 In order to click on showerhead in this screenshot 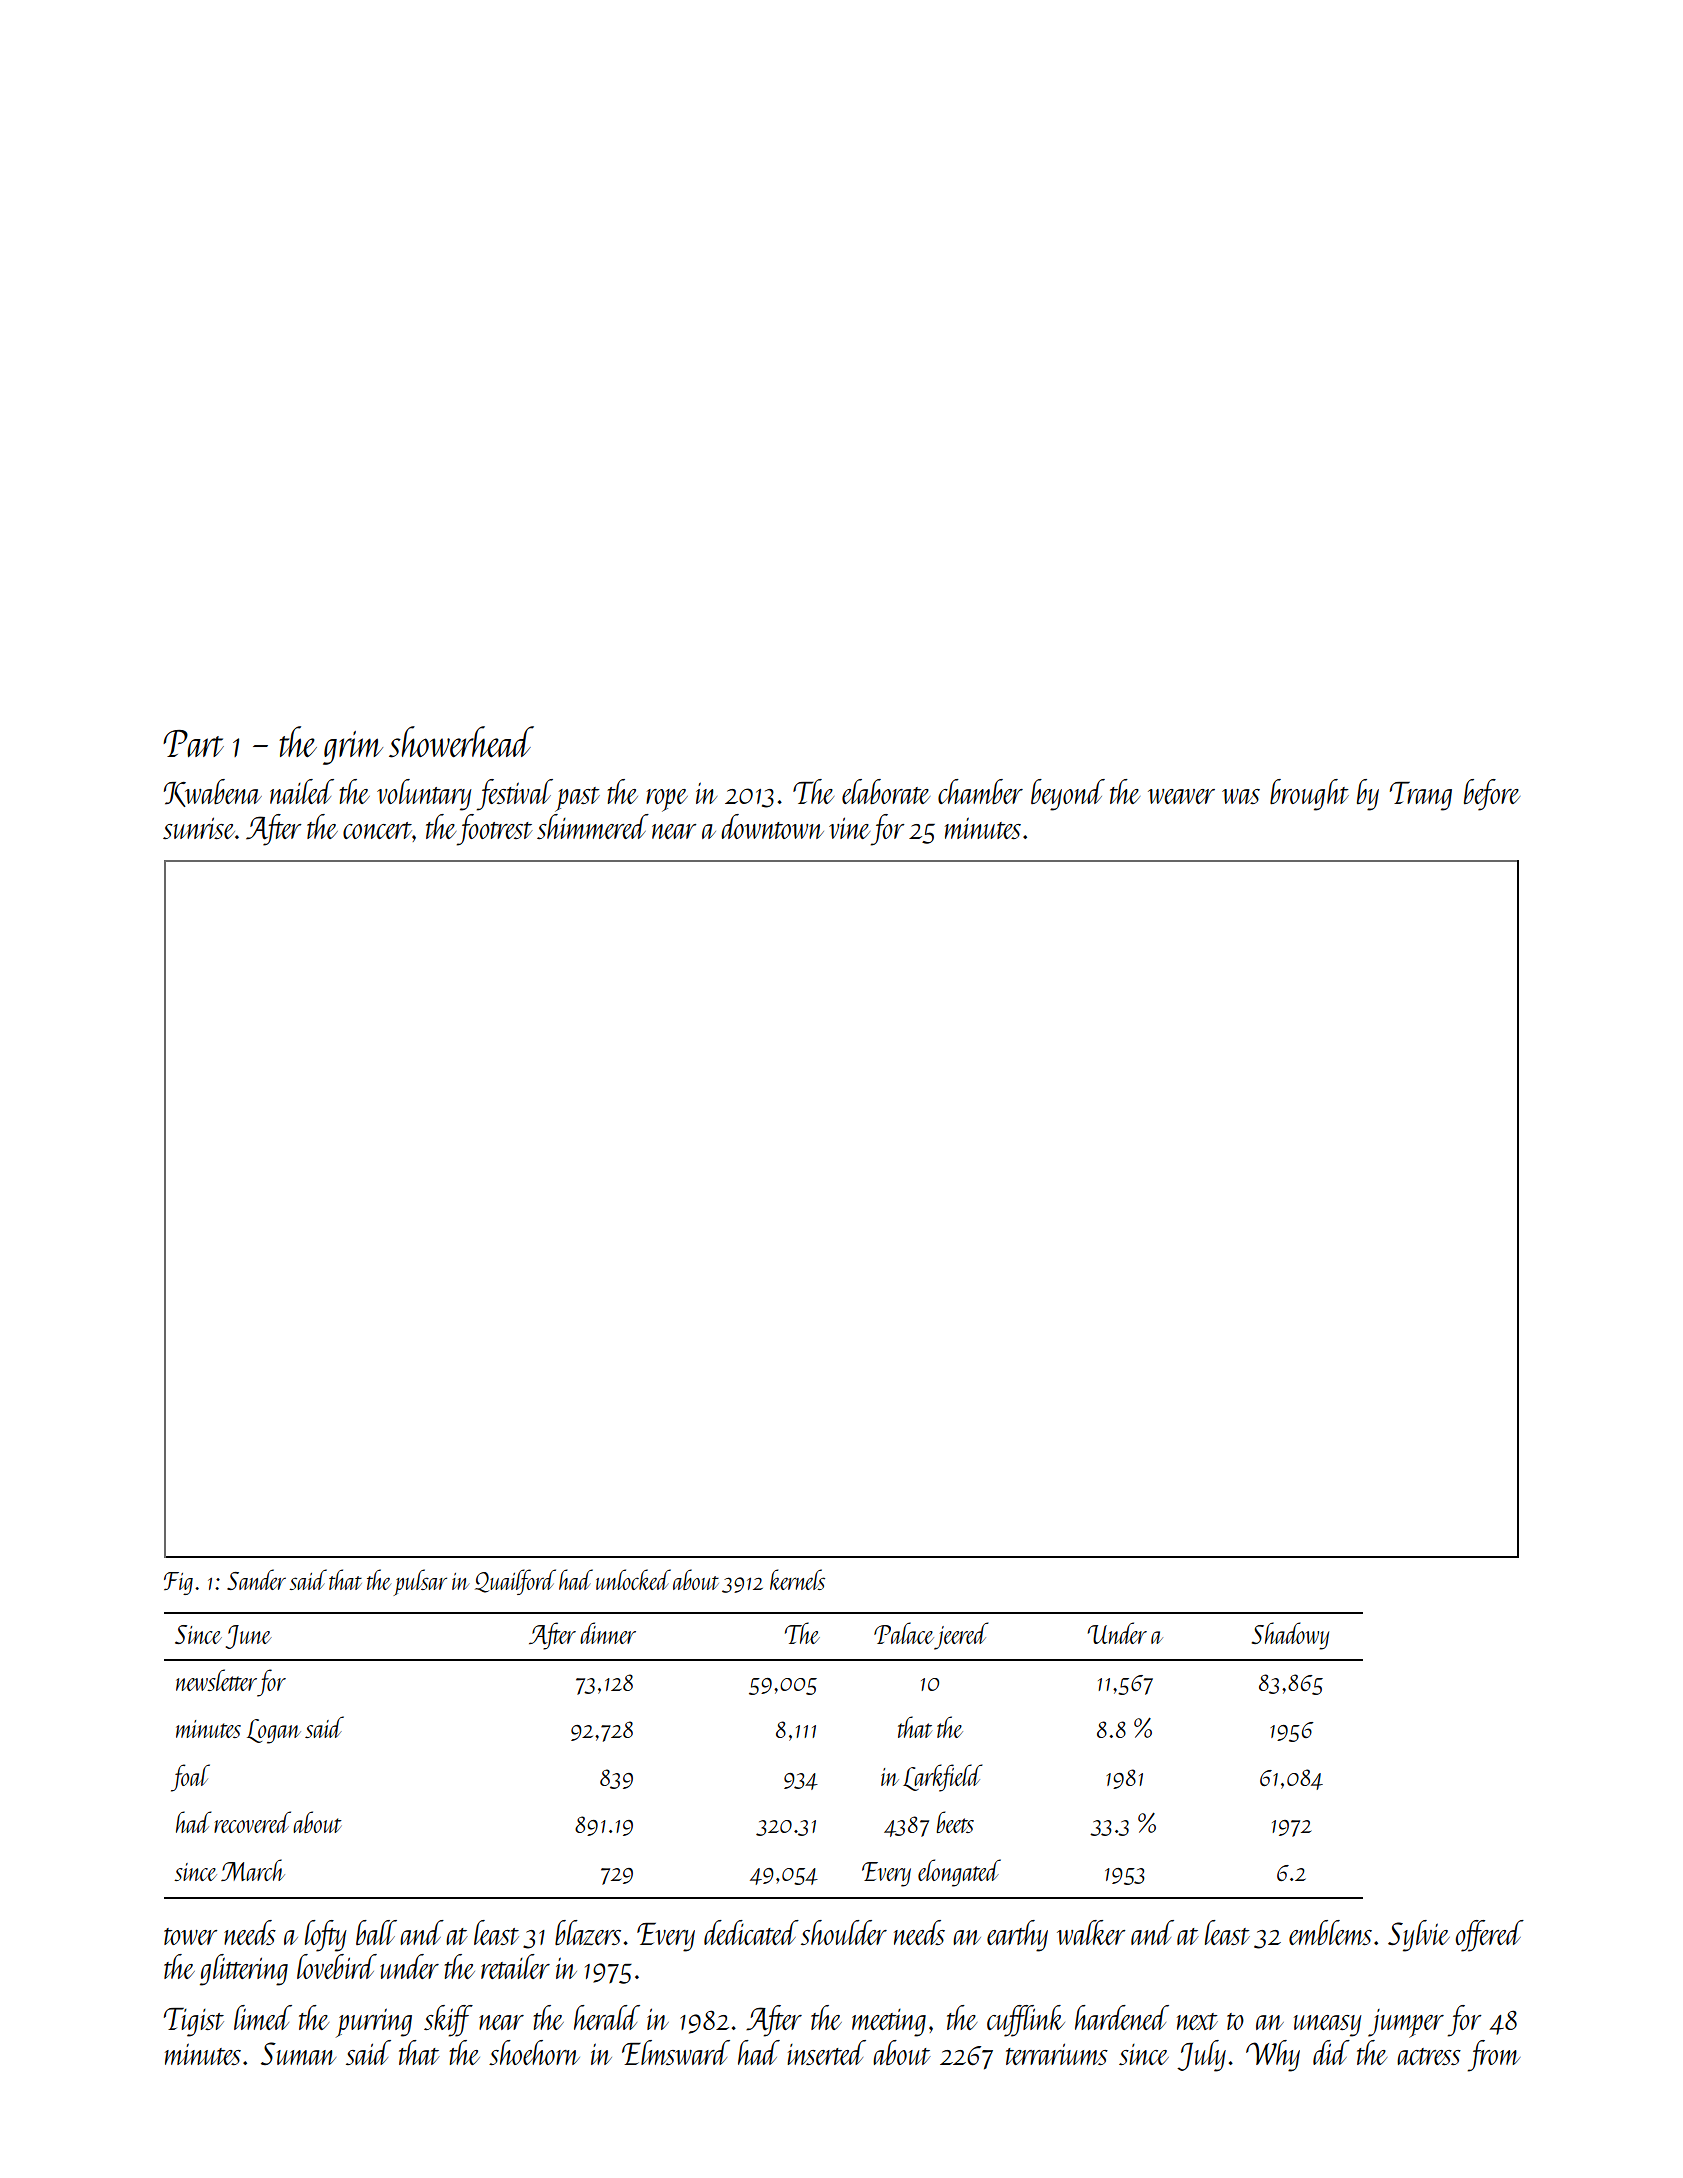, I will do `click(461, 742)`.
